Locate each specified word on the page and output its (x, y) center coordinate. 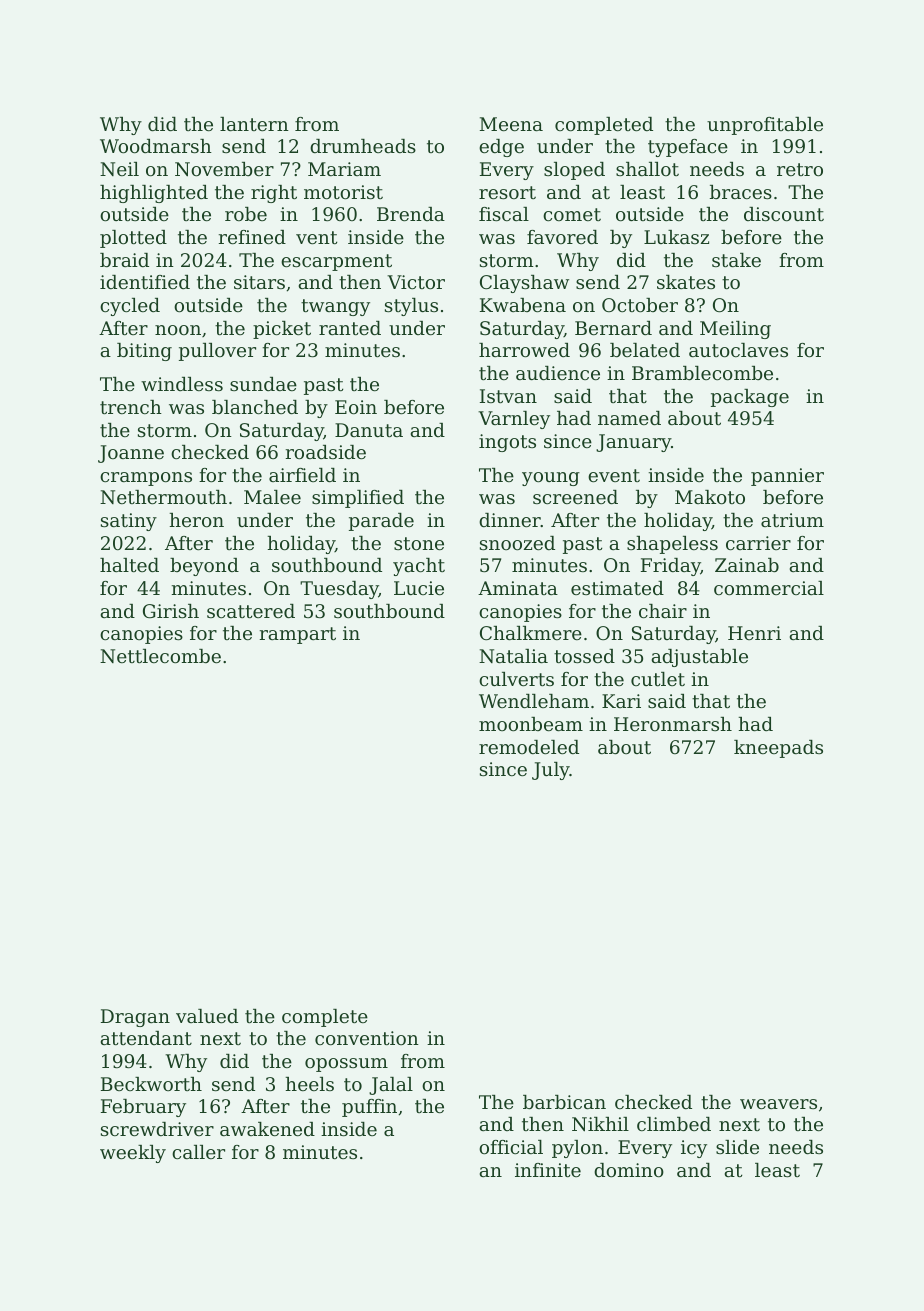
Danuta (369, 430)
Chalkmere (531, 633)
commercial (769, 588)
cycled (130, 307)
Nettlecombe (160, 656)
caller (198, 1152)
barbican (564, 1102)
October (640, 305)
